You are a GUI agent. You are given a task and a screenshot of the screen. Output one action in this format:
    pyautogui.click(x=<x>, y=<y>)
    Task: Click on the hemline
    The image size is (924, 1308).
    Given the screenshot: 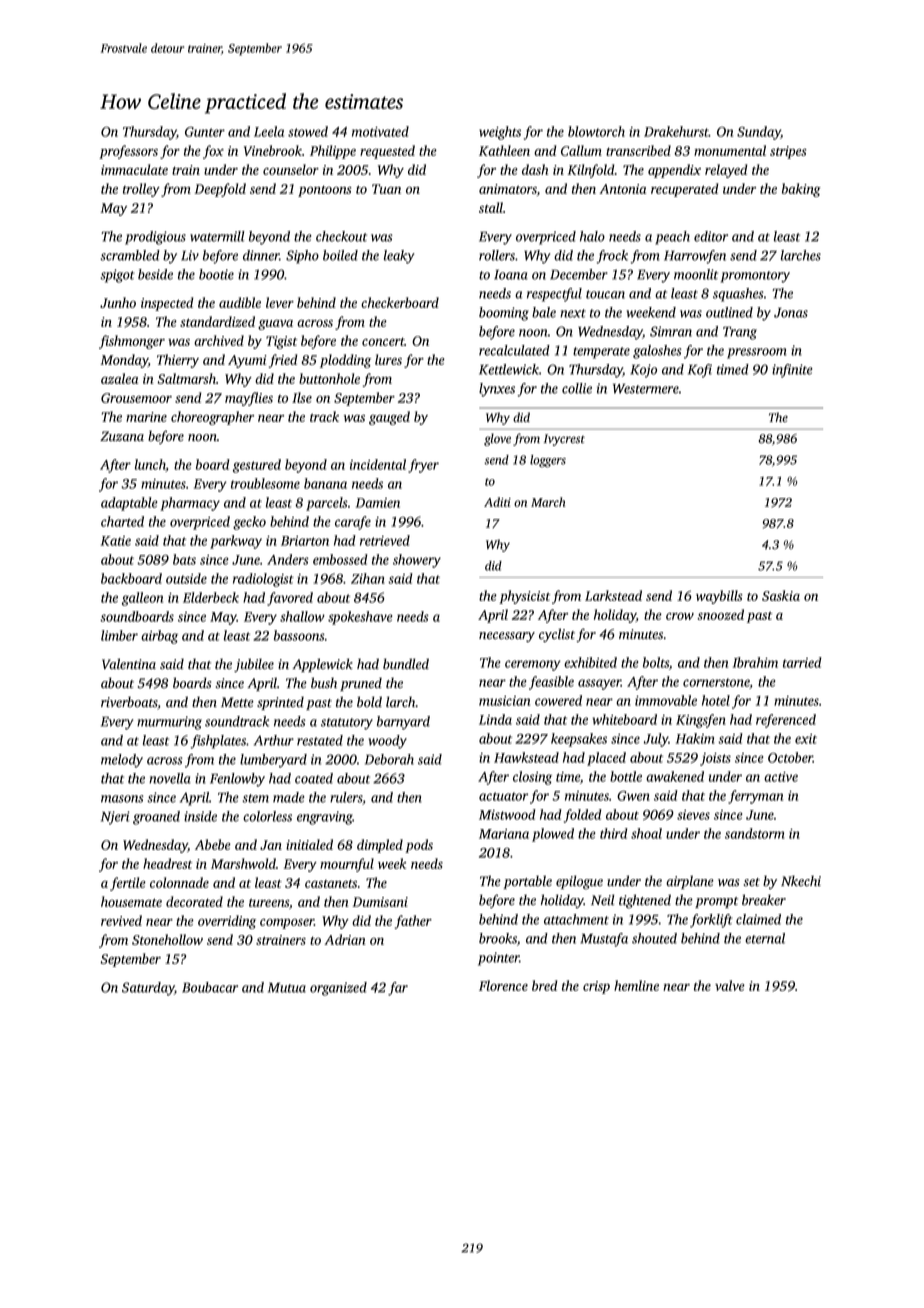 What is the action you would take?
    pyautogui.click(x=636, y=985)
